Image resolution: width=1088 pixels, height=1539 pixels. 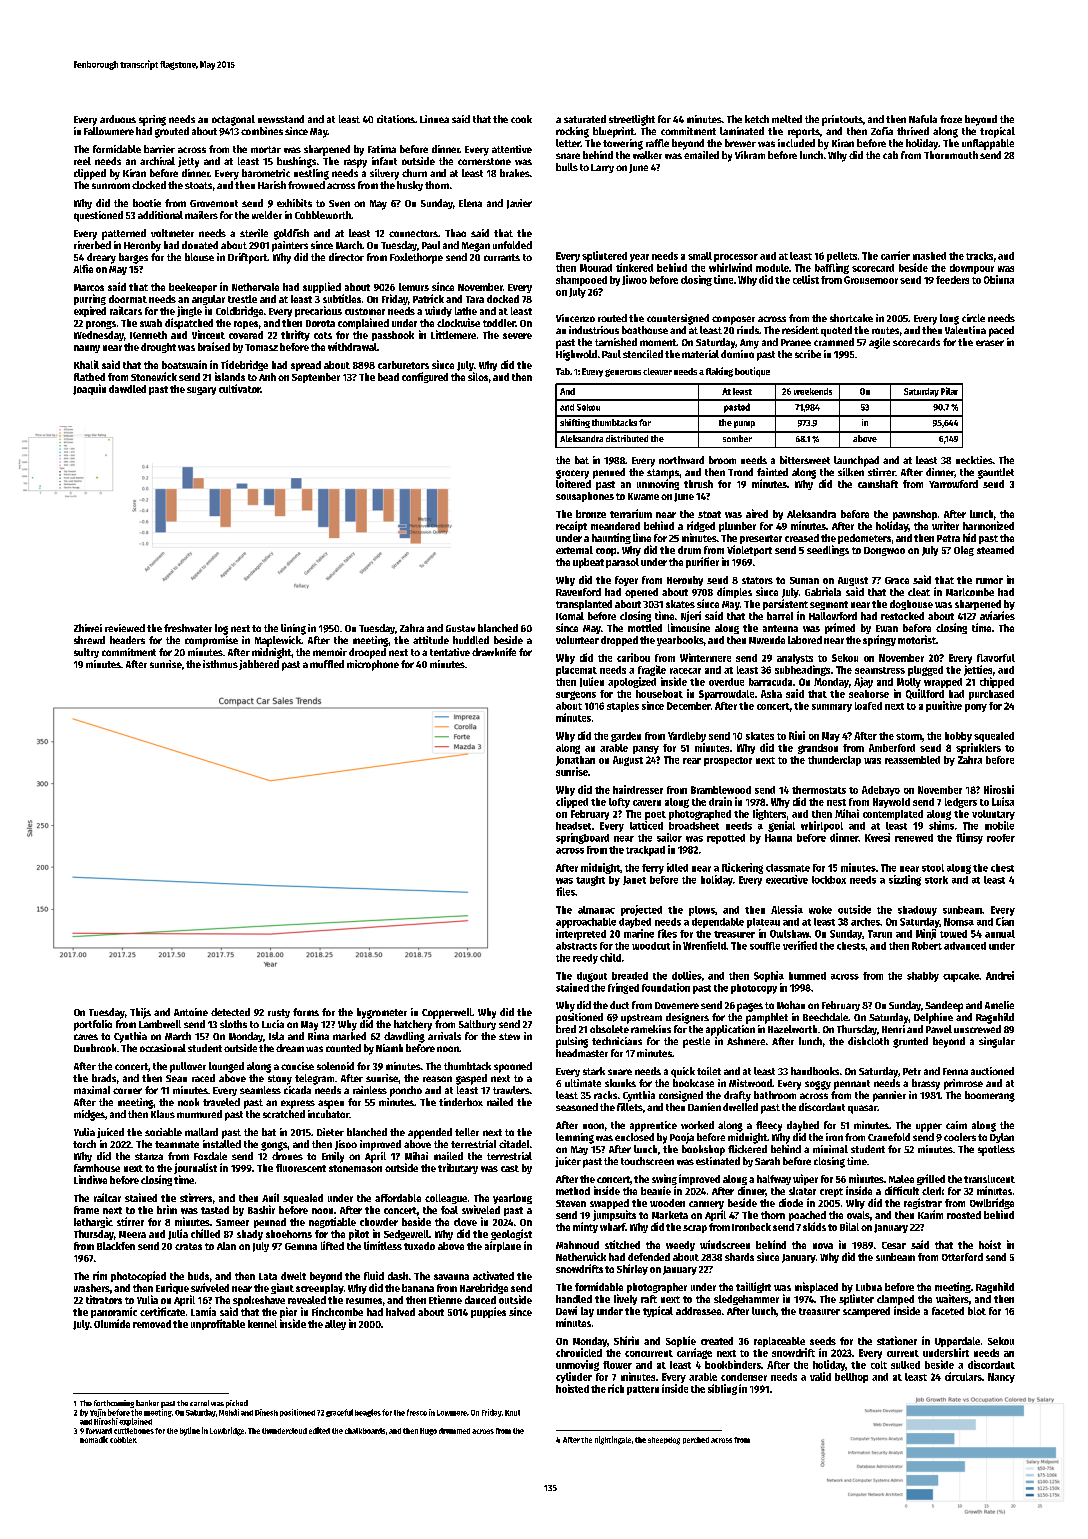 What do you see at coordinates (805, 640) in the screenshot?
I see `labored` at bounding box center [805, 640].
